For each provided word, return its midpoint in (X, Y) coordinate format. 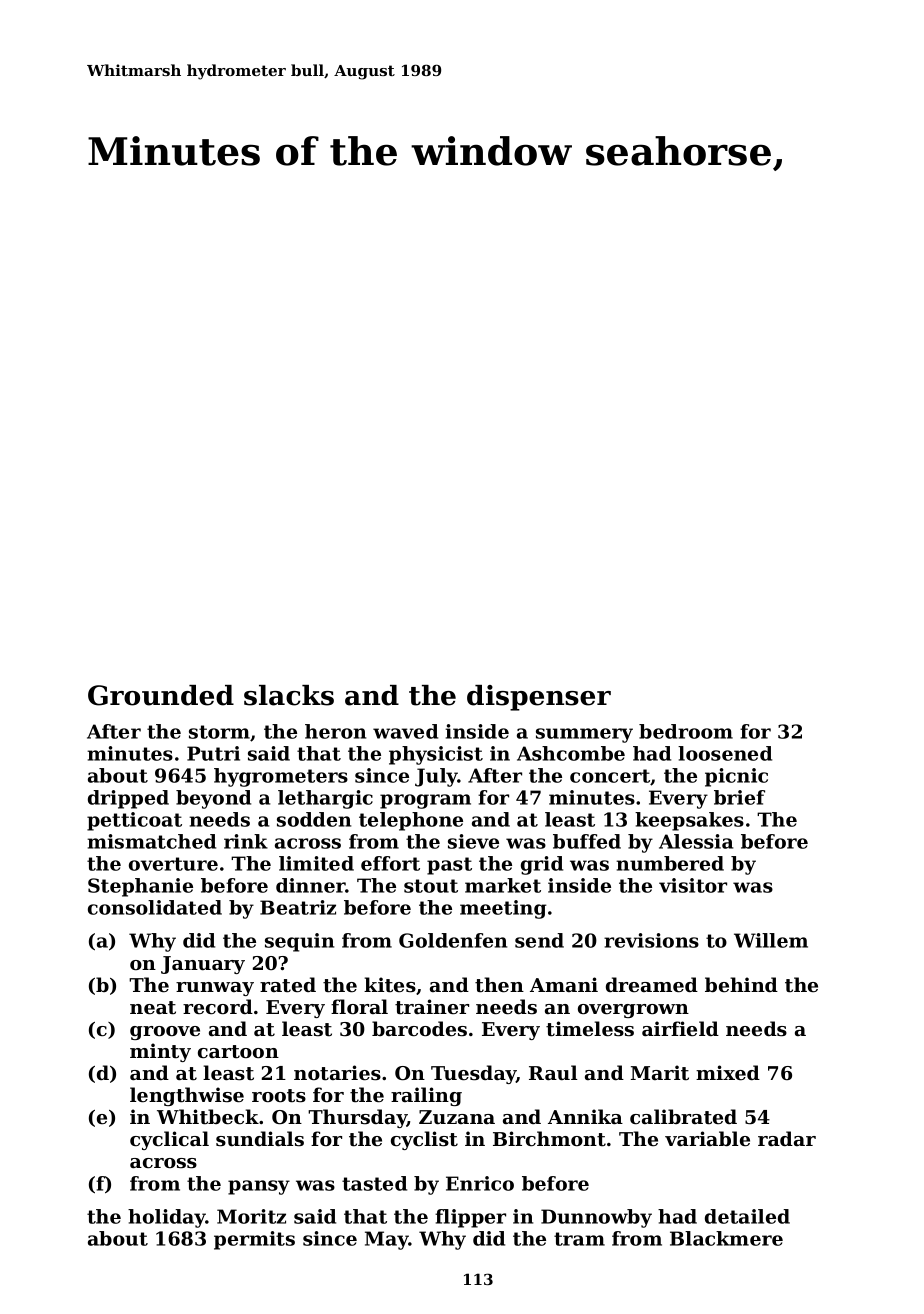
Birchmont (549, 1139)
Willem (771, 940)
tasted (374, 1183)
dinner (311, 885)
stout (431, 886)
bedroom (686, 731)
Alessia (696, 841)
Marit (660, 1073)
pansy (259, 1187)
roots (279, 1096)
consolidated (155, 907)
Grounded (161, 695)
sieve (473, 841)
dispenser (539, 698)
